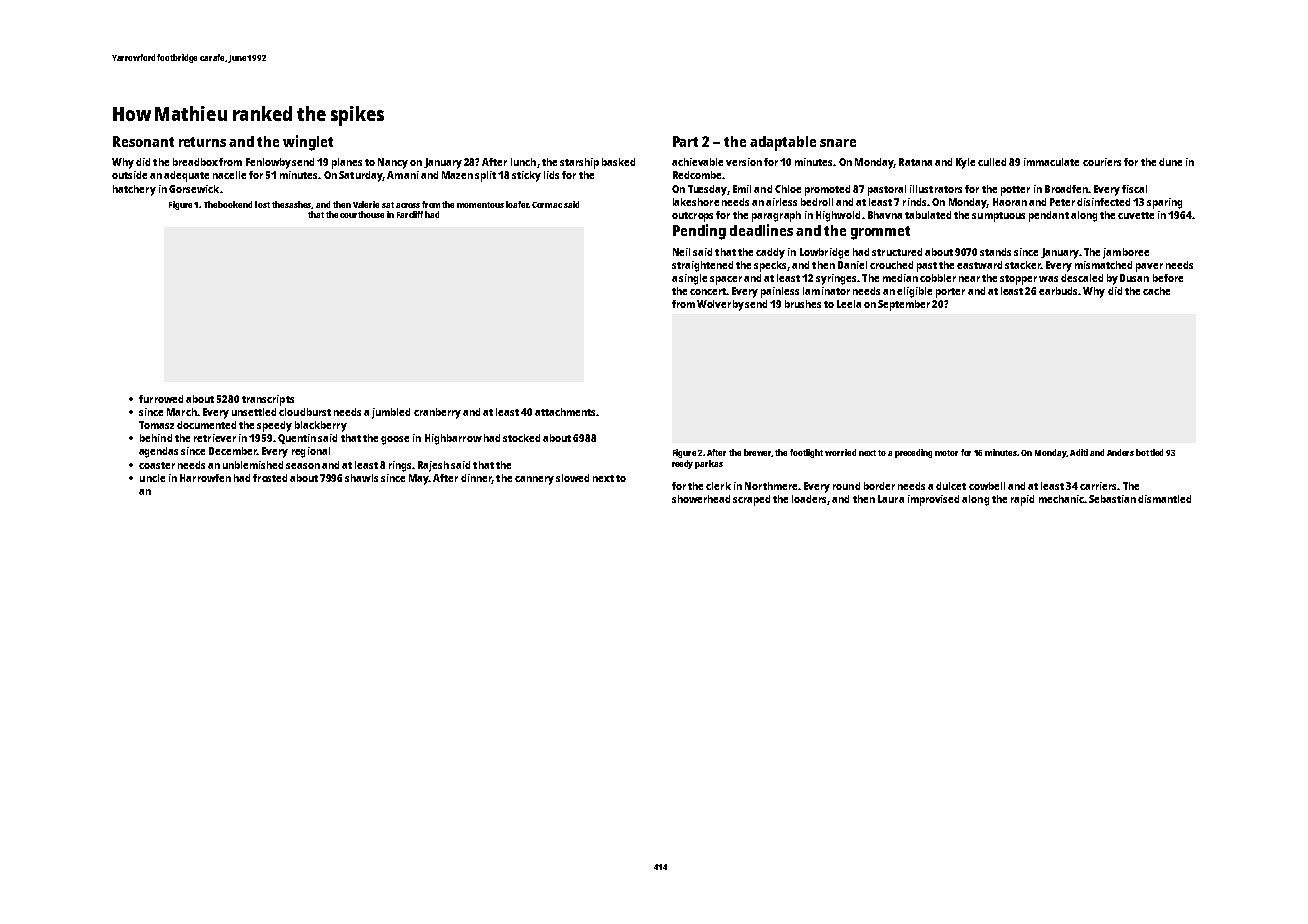  I want to click on bookend, so click(235, 204).
